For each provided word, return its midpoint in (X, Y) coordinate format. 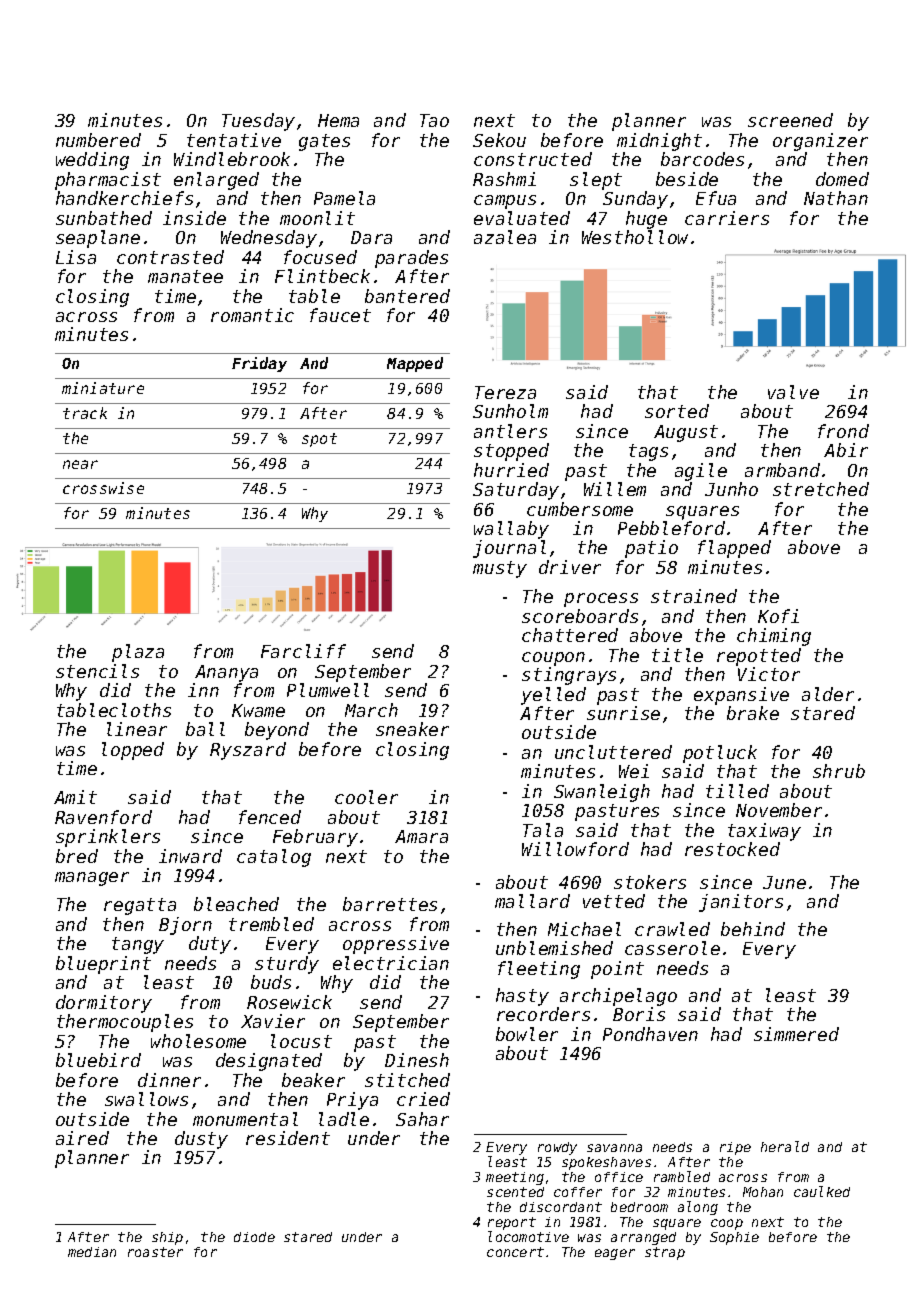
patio (651, 549)
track (85, 413)
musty (500, 569)
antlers (510, 431)
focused (320, 257)
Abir (846, 450)
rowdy (557, 1148)
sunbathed (104, 218)
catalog (274, 858)
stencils (97, 671)
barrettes (390, 904)
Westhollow (635, 237)
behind (753, 929)
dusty (201, 1140)
